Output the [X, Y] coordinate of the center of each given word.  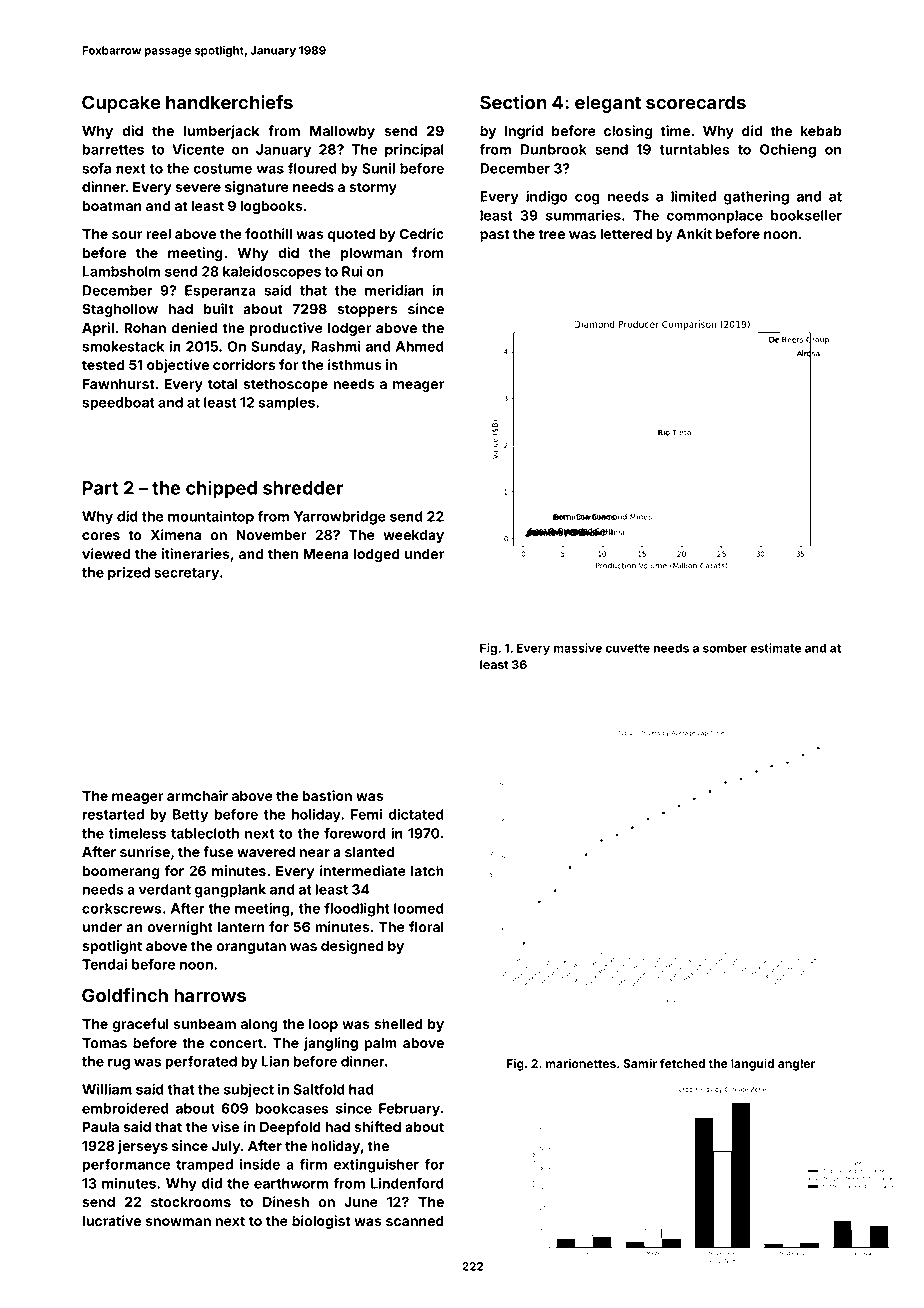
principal [414, 151]
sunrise [145, 851]
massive [577, 648]
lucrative [111, 1220]
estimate [776, 648]
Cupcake [121, 104]
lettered [626, 234]
